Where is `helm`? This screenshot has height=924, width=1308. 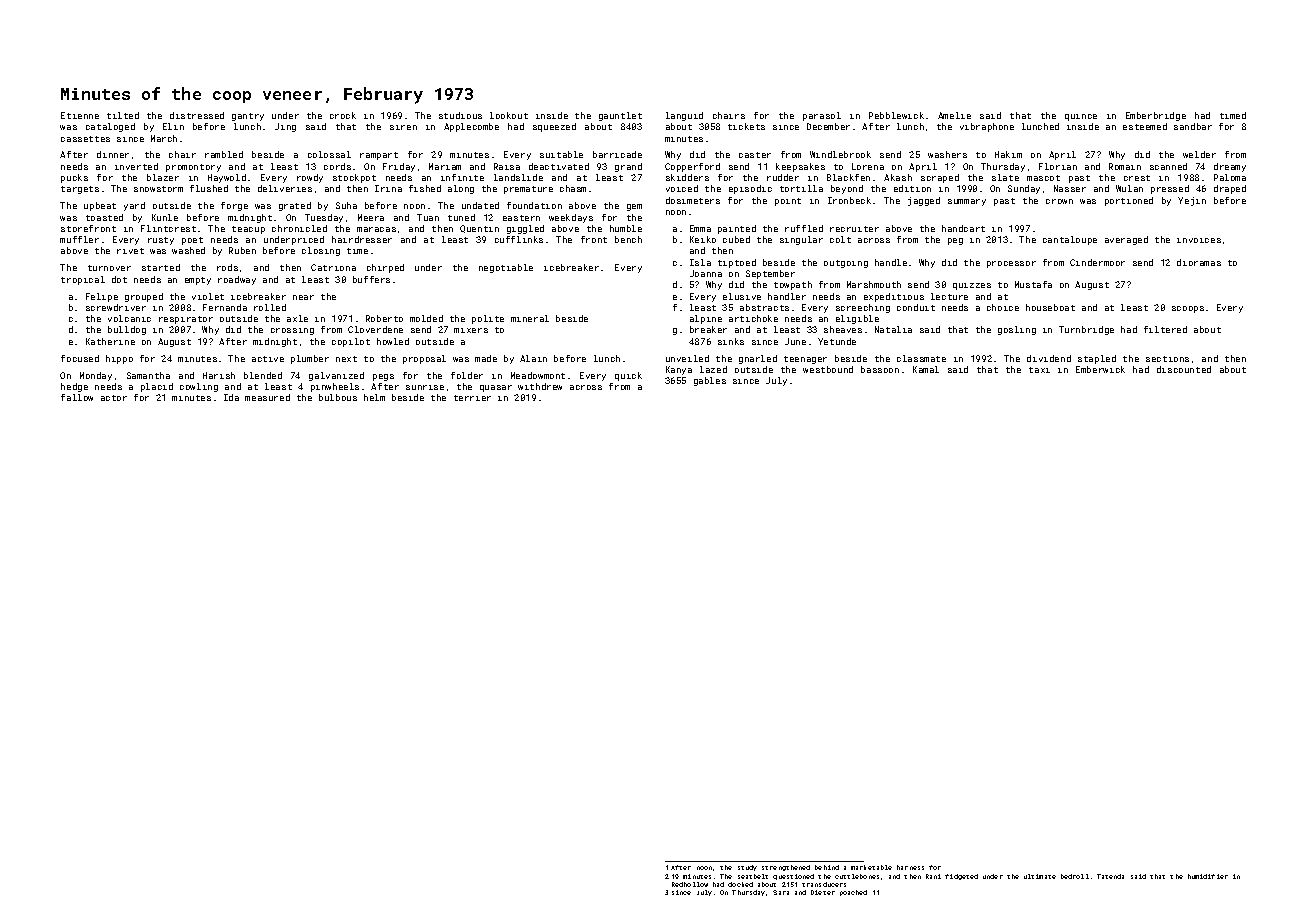
helm is located at coordinates (374, 397).
